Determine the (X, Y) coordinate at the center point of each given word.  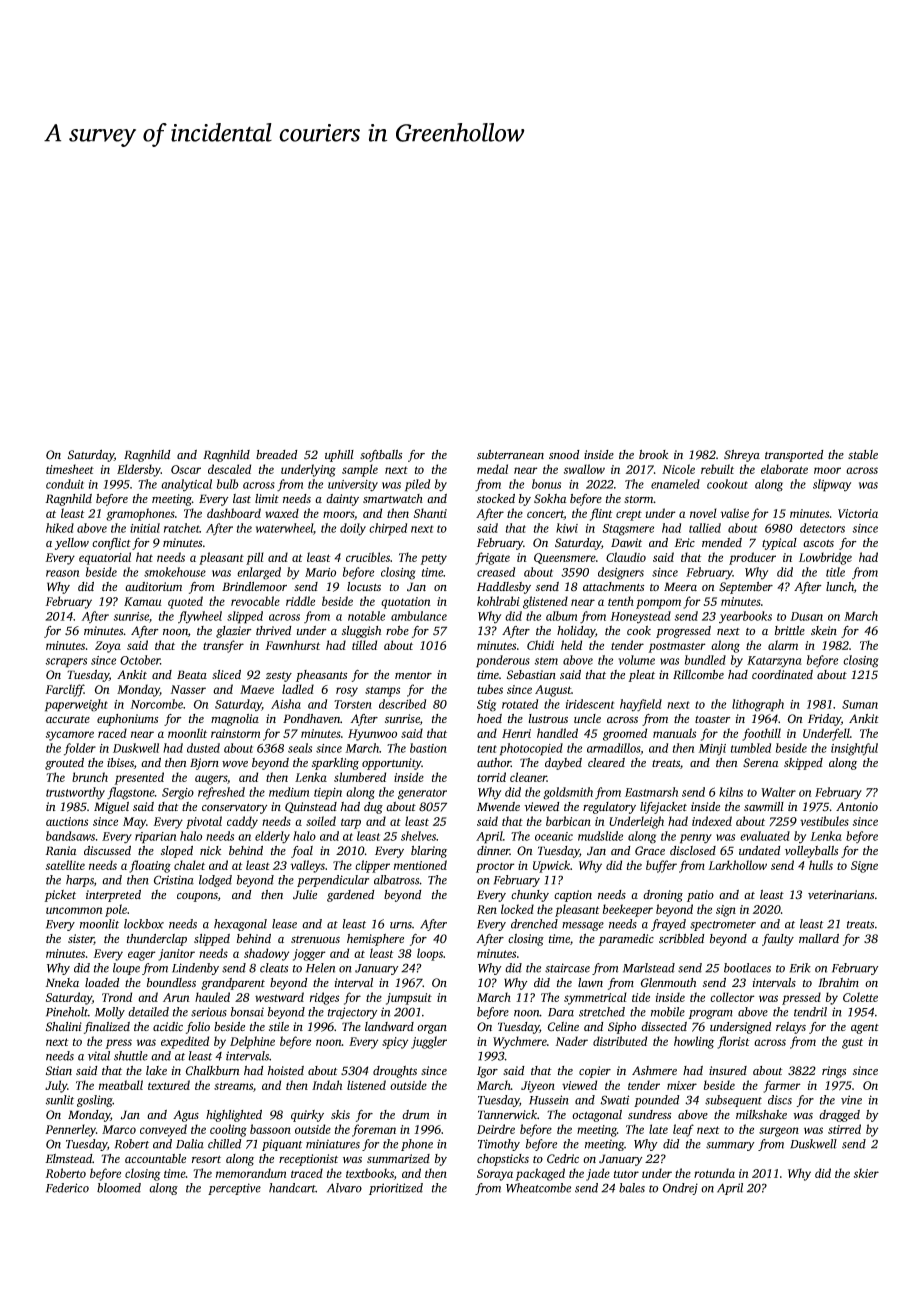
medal (492, 469)
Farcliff (64, 690)
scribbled (682, 938)
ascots (818, 543)
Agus (186, 1116)
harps (80, 881)
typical (779, 544)
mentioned (420, 865)
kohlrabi (498, 601)
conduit (65, 484)
